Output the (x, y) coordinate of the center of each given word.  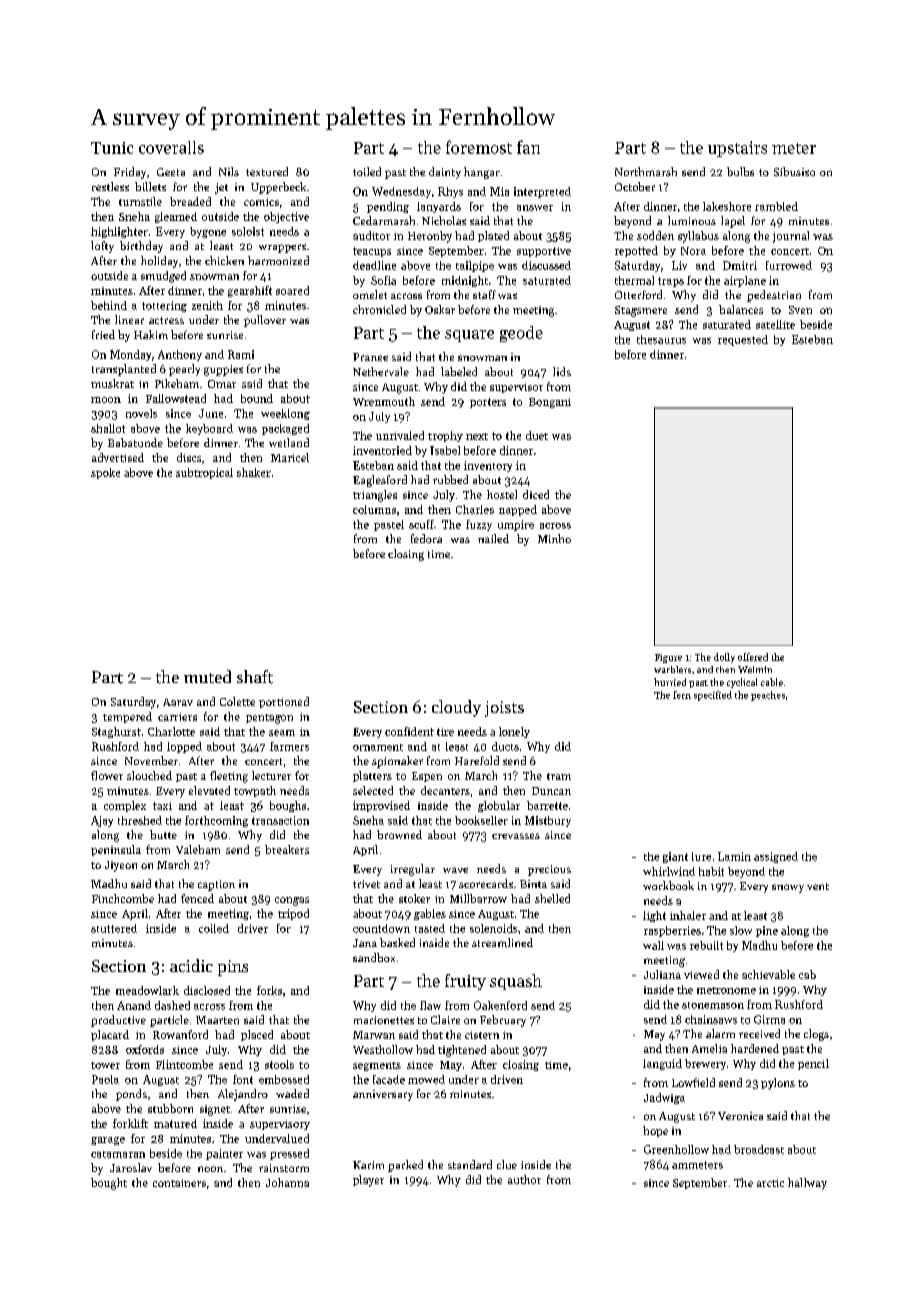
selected (373, 790)
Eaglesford (380, 481)
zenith (207, 305)
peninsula (116, 850)
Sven (800, 310)
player (368, 1181)
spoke (105, 473)
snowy (788, 888)
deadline (374, 265)
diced (536, 494)
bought (109, 1184)
